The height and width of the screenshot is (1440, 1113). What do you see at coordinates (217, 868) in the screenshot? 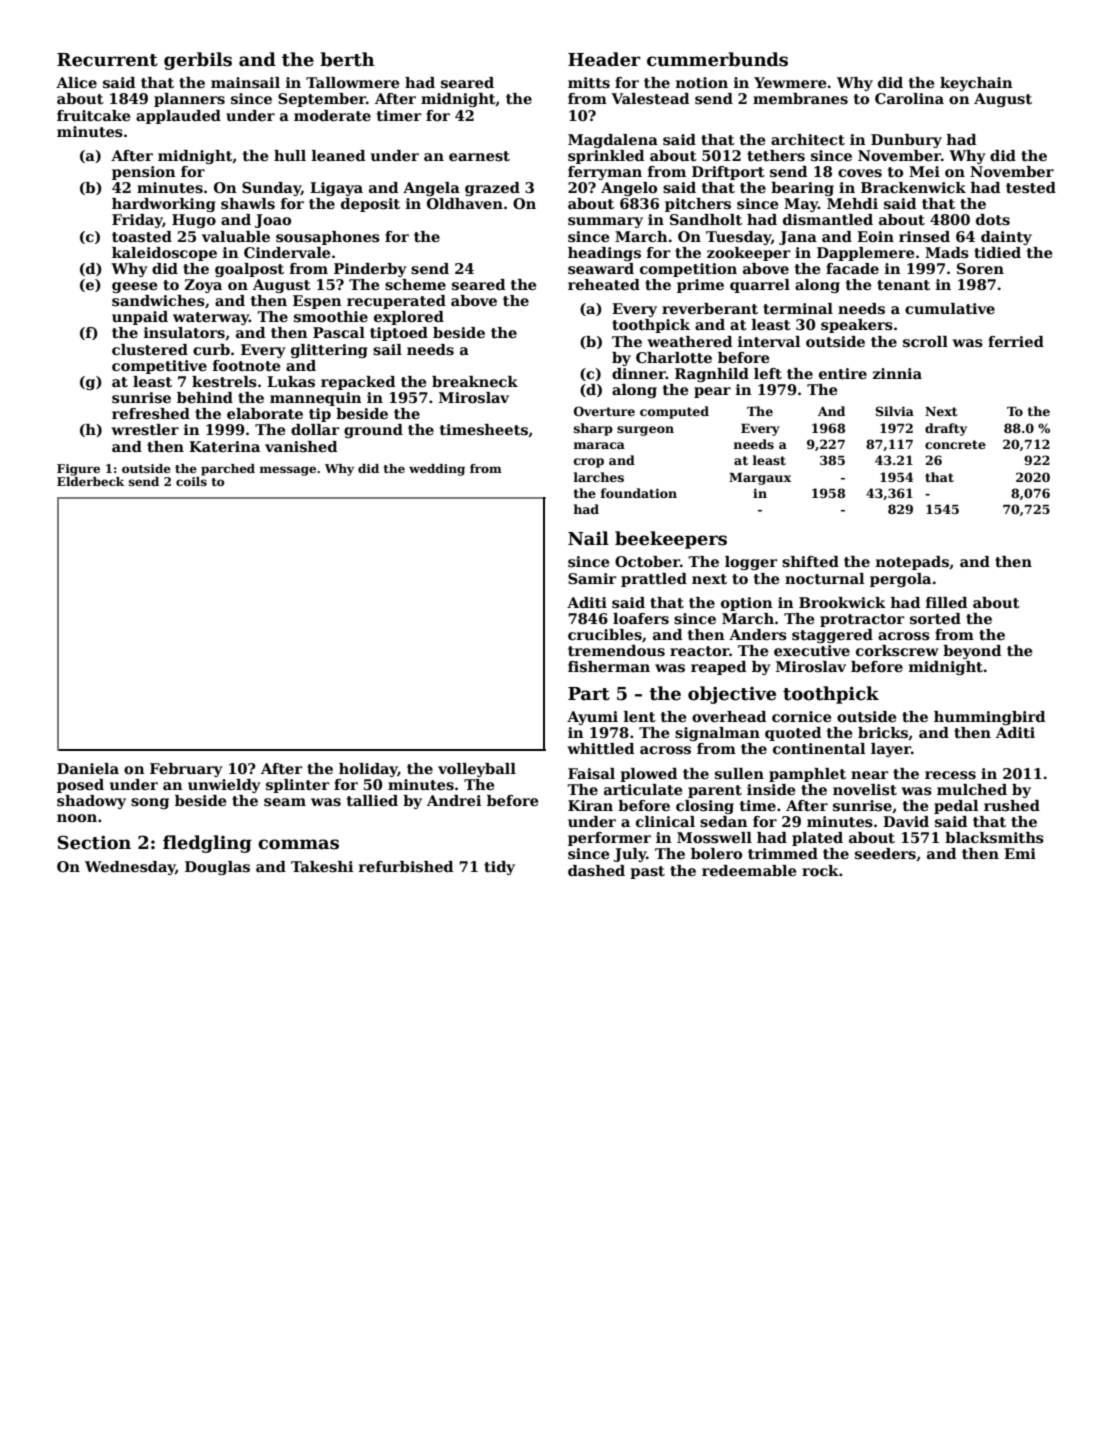
I see `Douglas` at bounding box center [217, 868].
